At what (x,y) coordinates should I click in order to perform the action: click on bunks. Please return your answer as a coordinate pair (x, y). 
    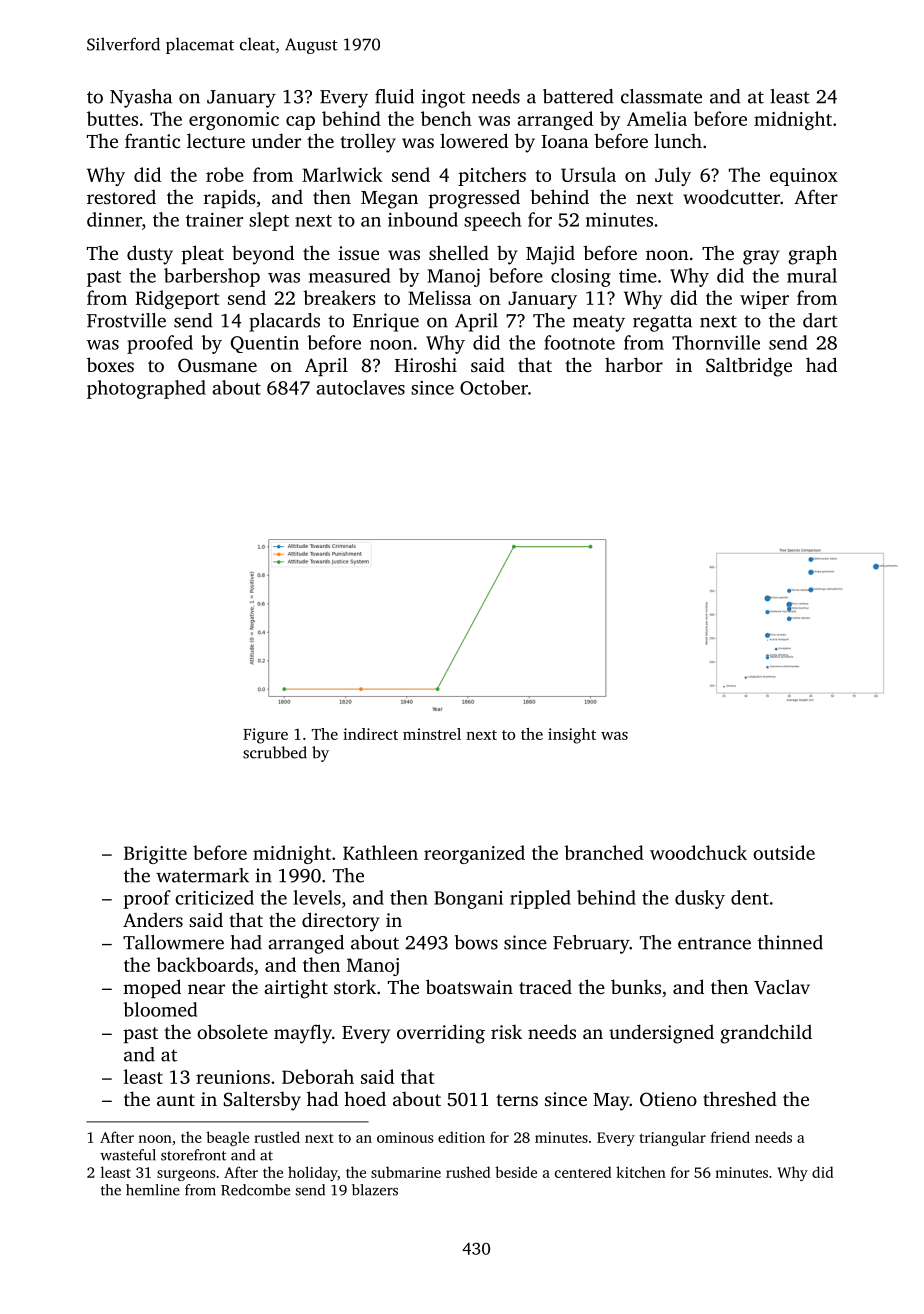
    Looking at the image, I should click on (636, 986).
